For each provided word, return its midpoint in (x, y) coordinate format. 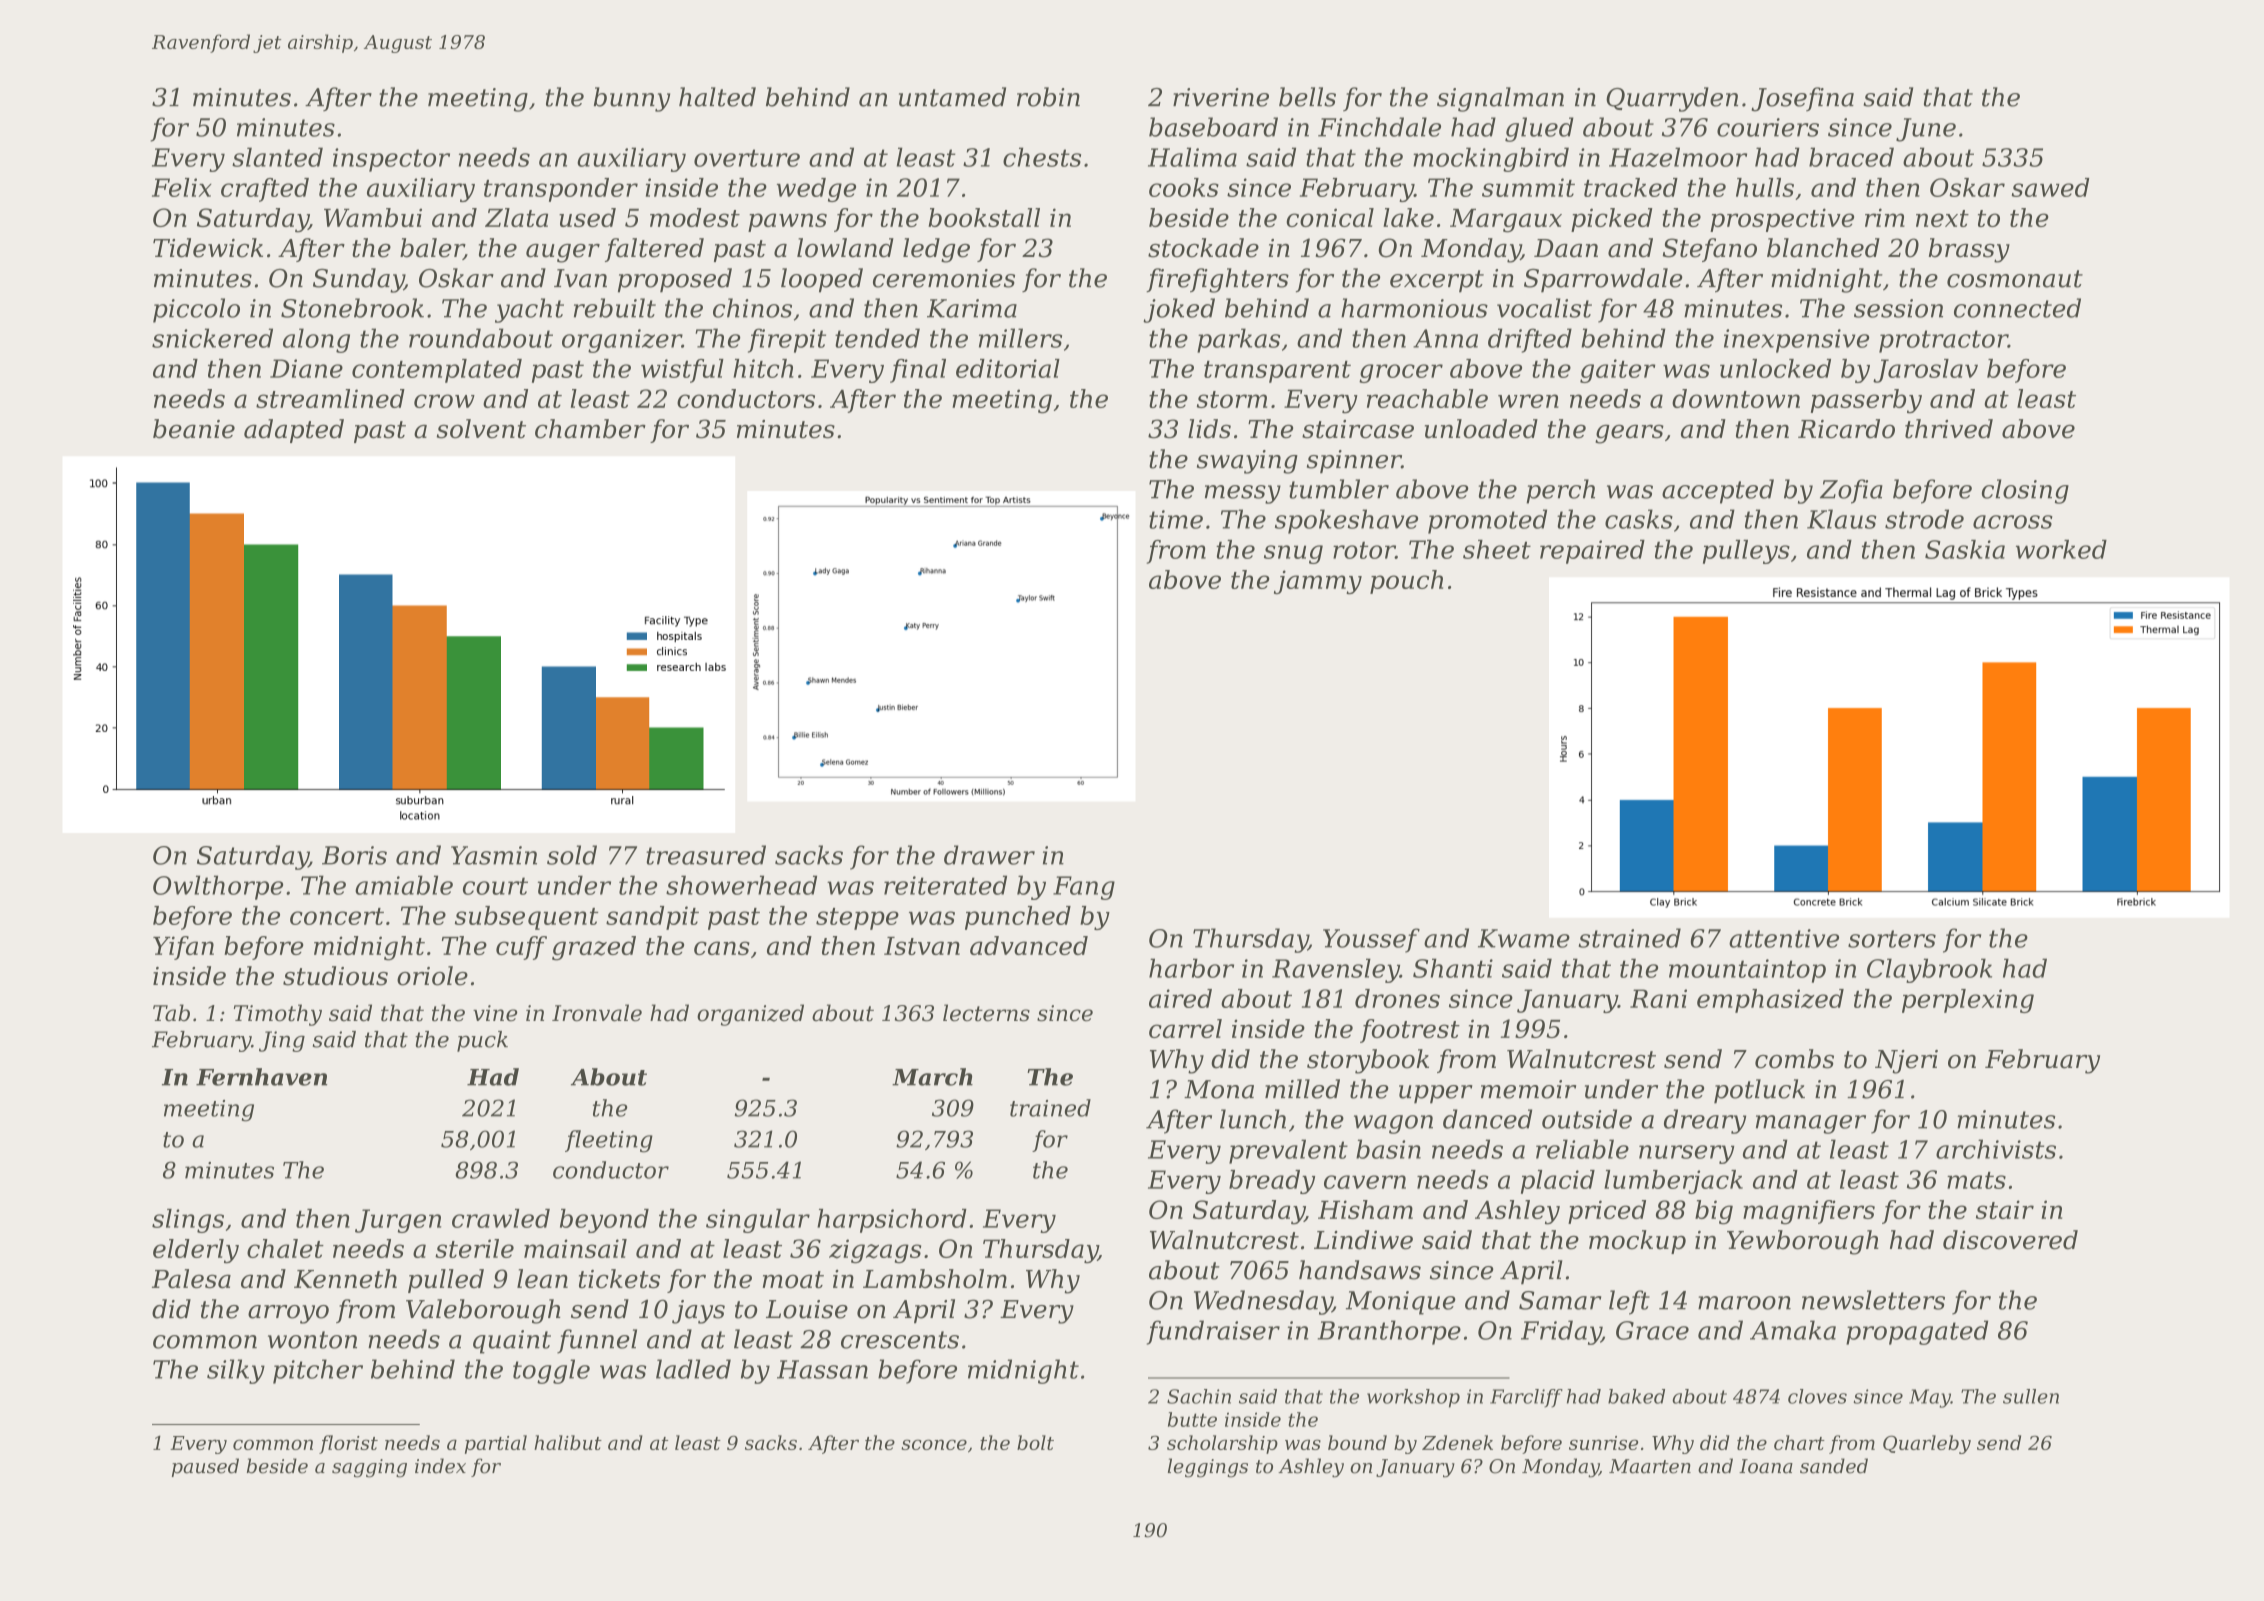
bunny (632, 99)
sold (572, 855)
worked (2061, 549)
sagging (369, 1468)
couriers (1768, 127)
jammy (1318, 582)
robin (1048, 97)
